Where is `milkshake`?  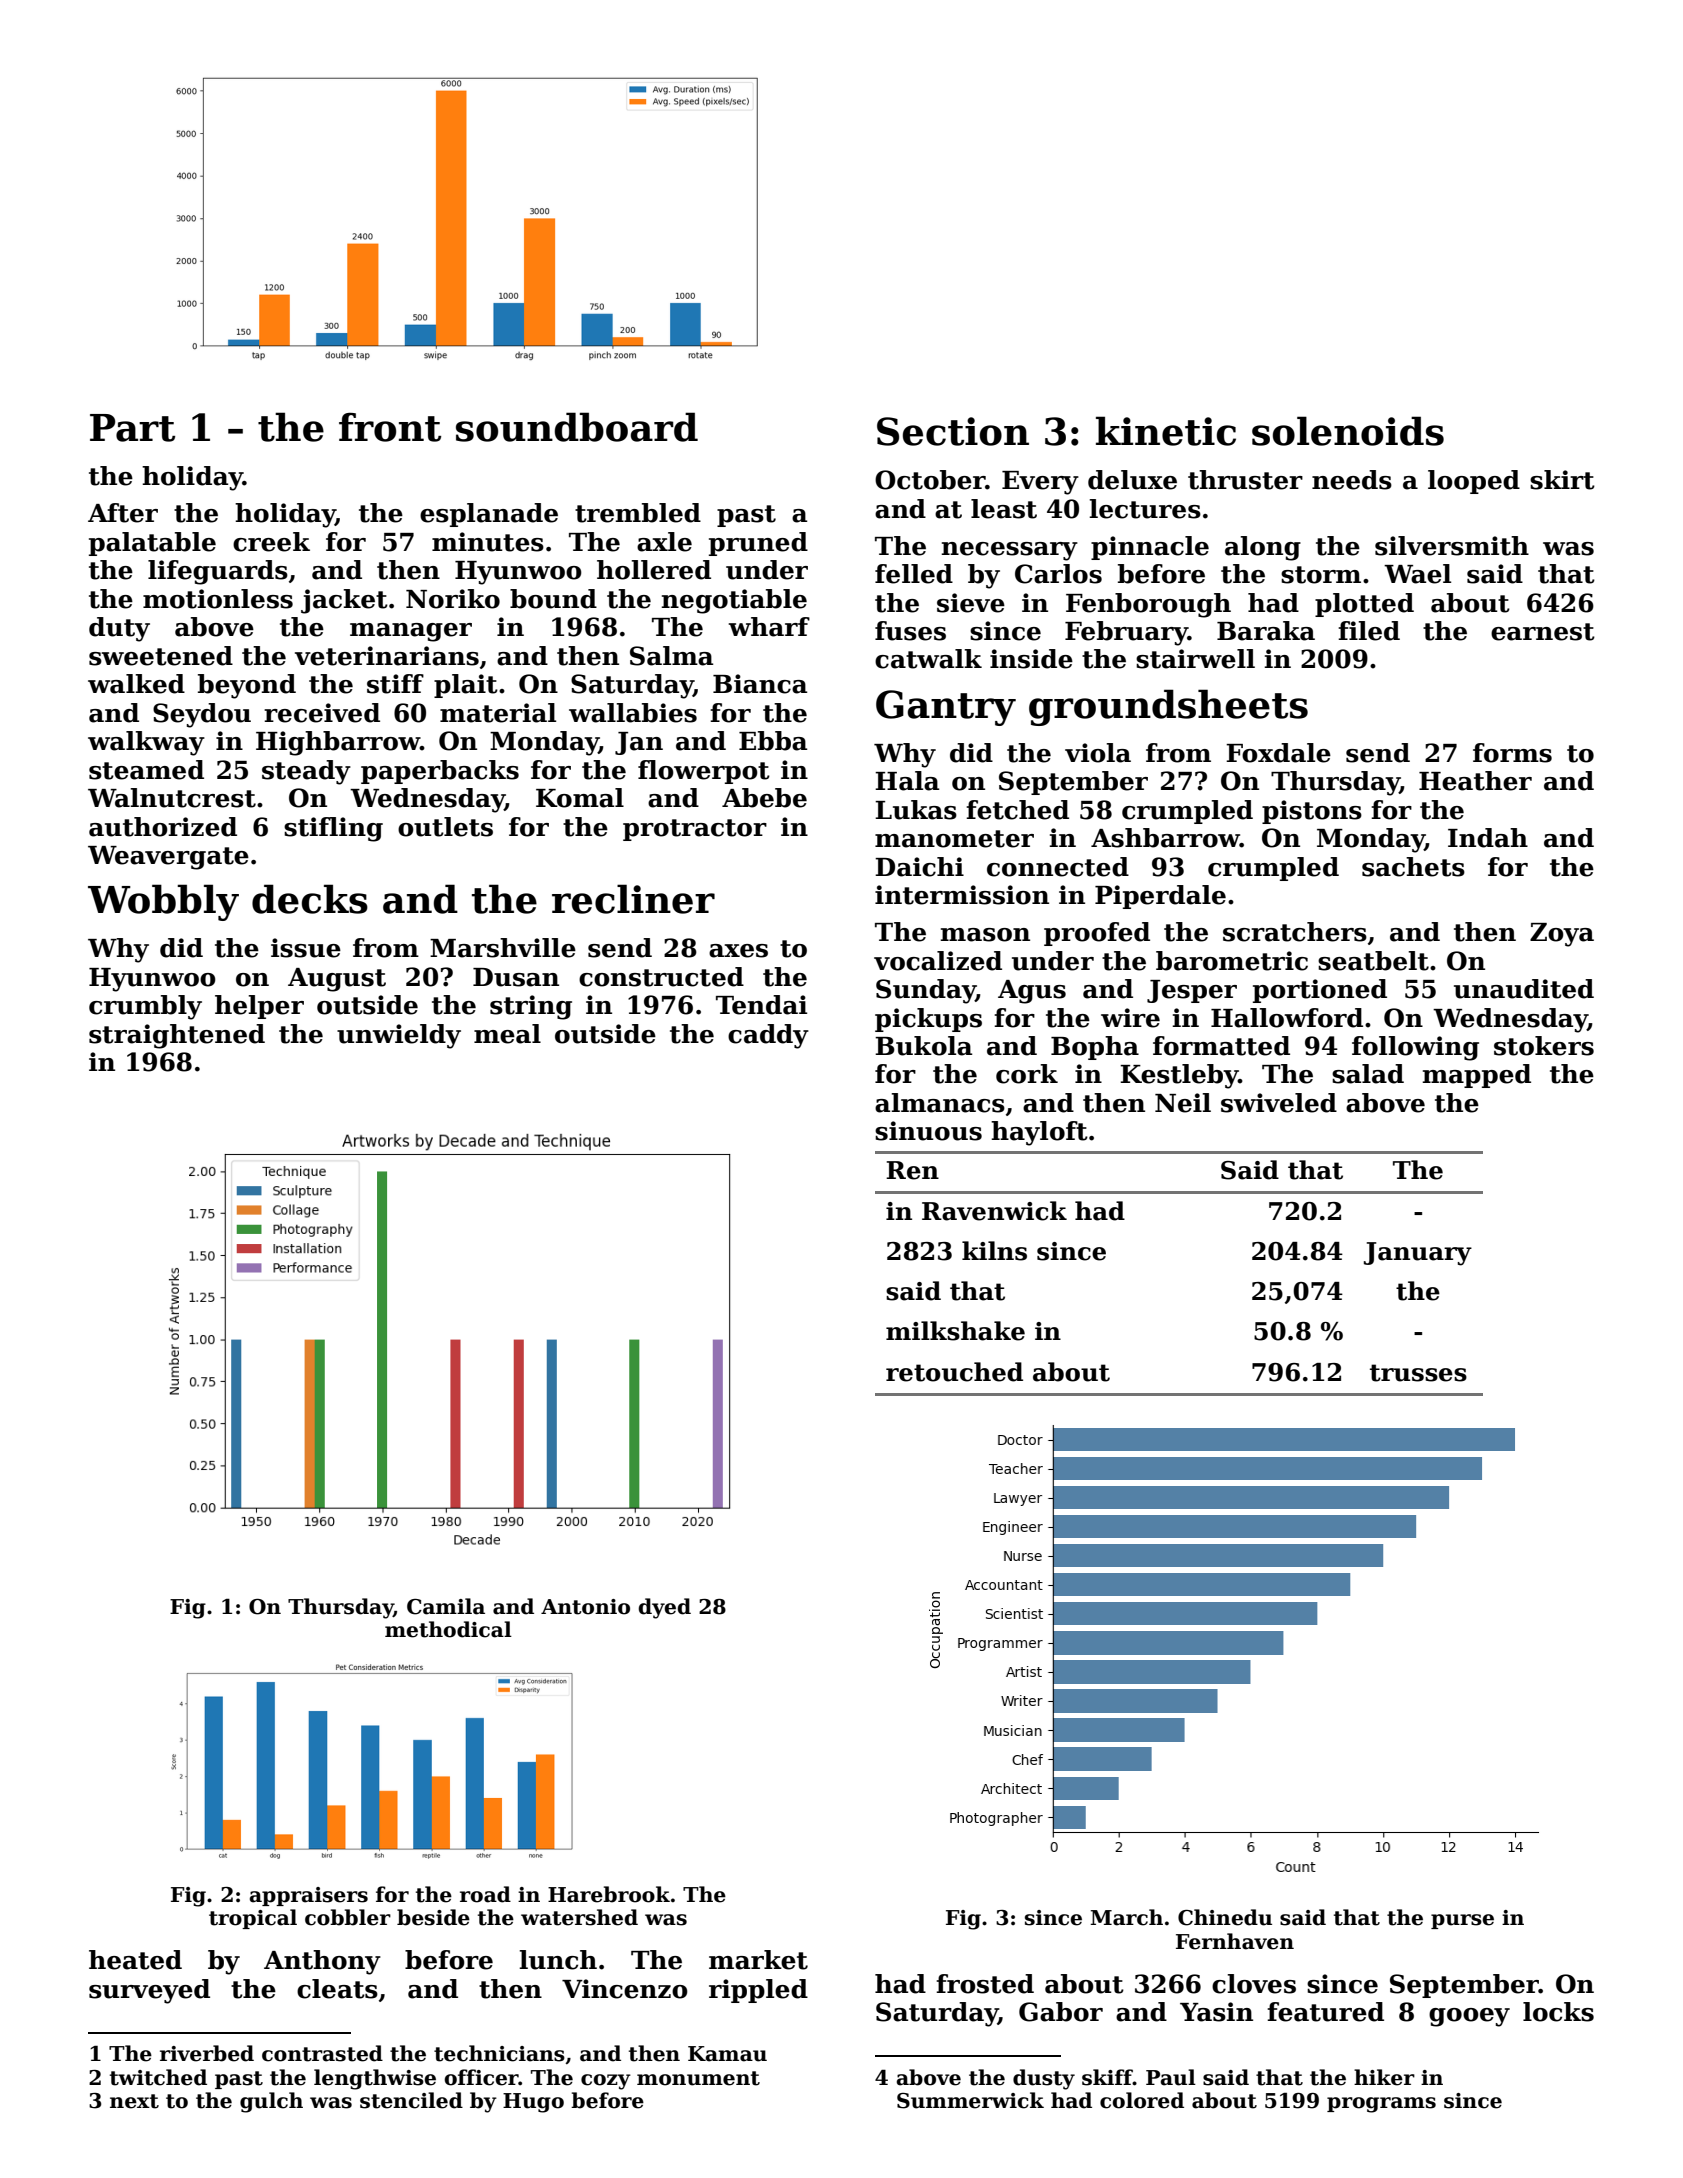 milkshake is located at coordinates (955, 1331).
